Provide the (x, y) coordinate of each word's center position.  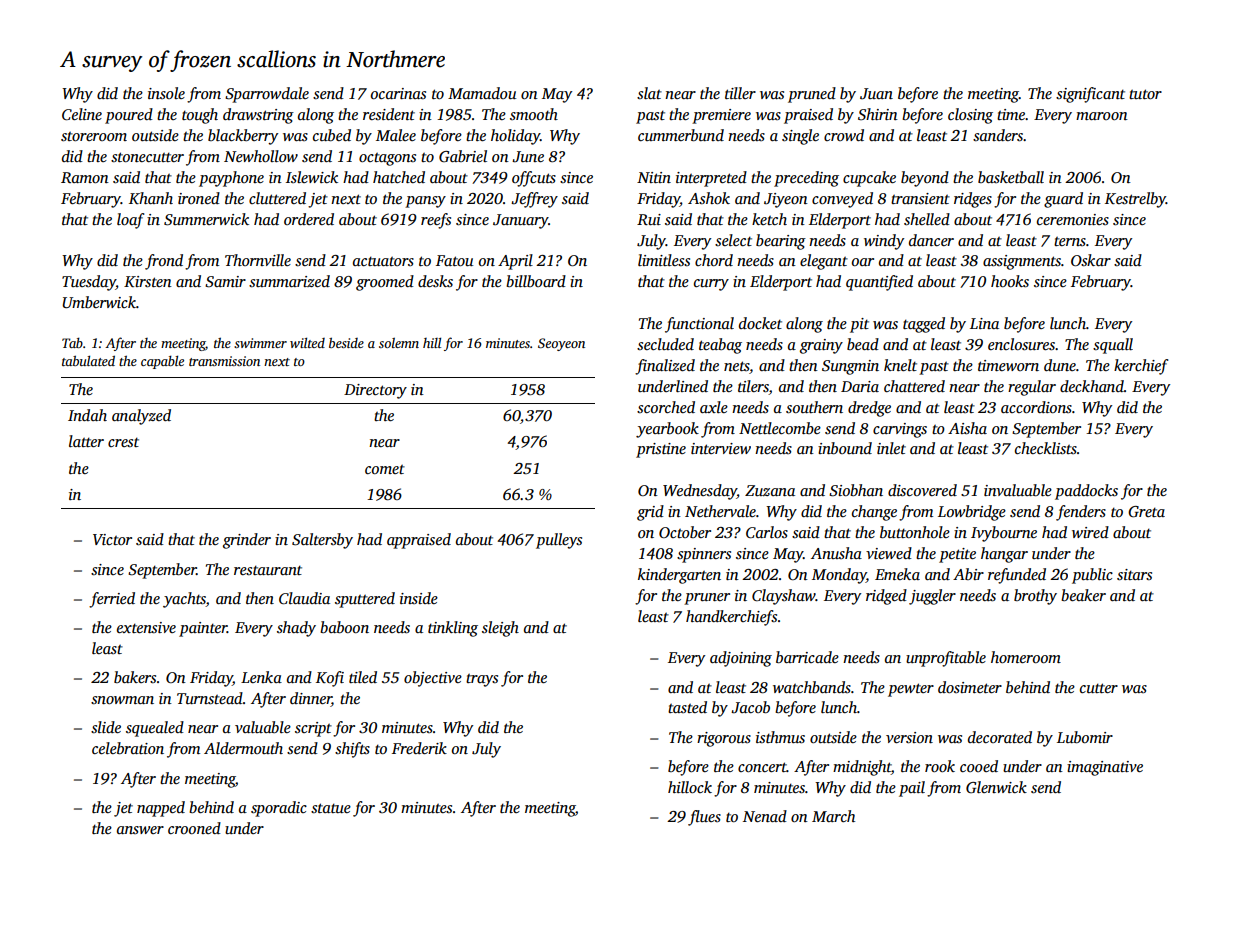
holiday (515, 137)
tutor (1145, 94)
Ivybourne (1004, 534)
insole (166, 93)
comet (385, 469)
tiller (740, 93)
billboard (536, 281)
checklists (1046, 448)
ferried (112, 600)
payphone (231, 179)
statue (331, 808)
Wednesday (700, 492)
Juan (876, 94)
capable (162, 362)
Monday (839, 576)
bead (863, 344)
